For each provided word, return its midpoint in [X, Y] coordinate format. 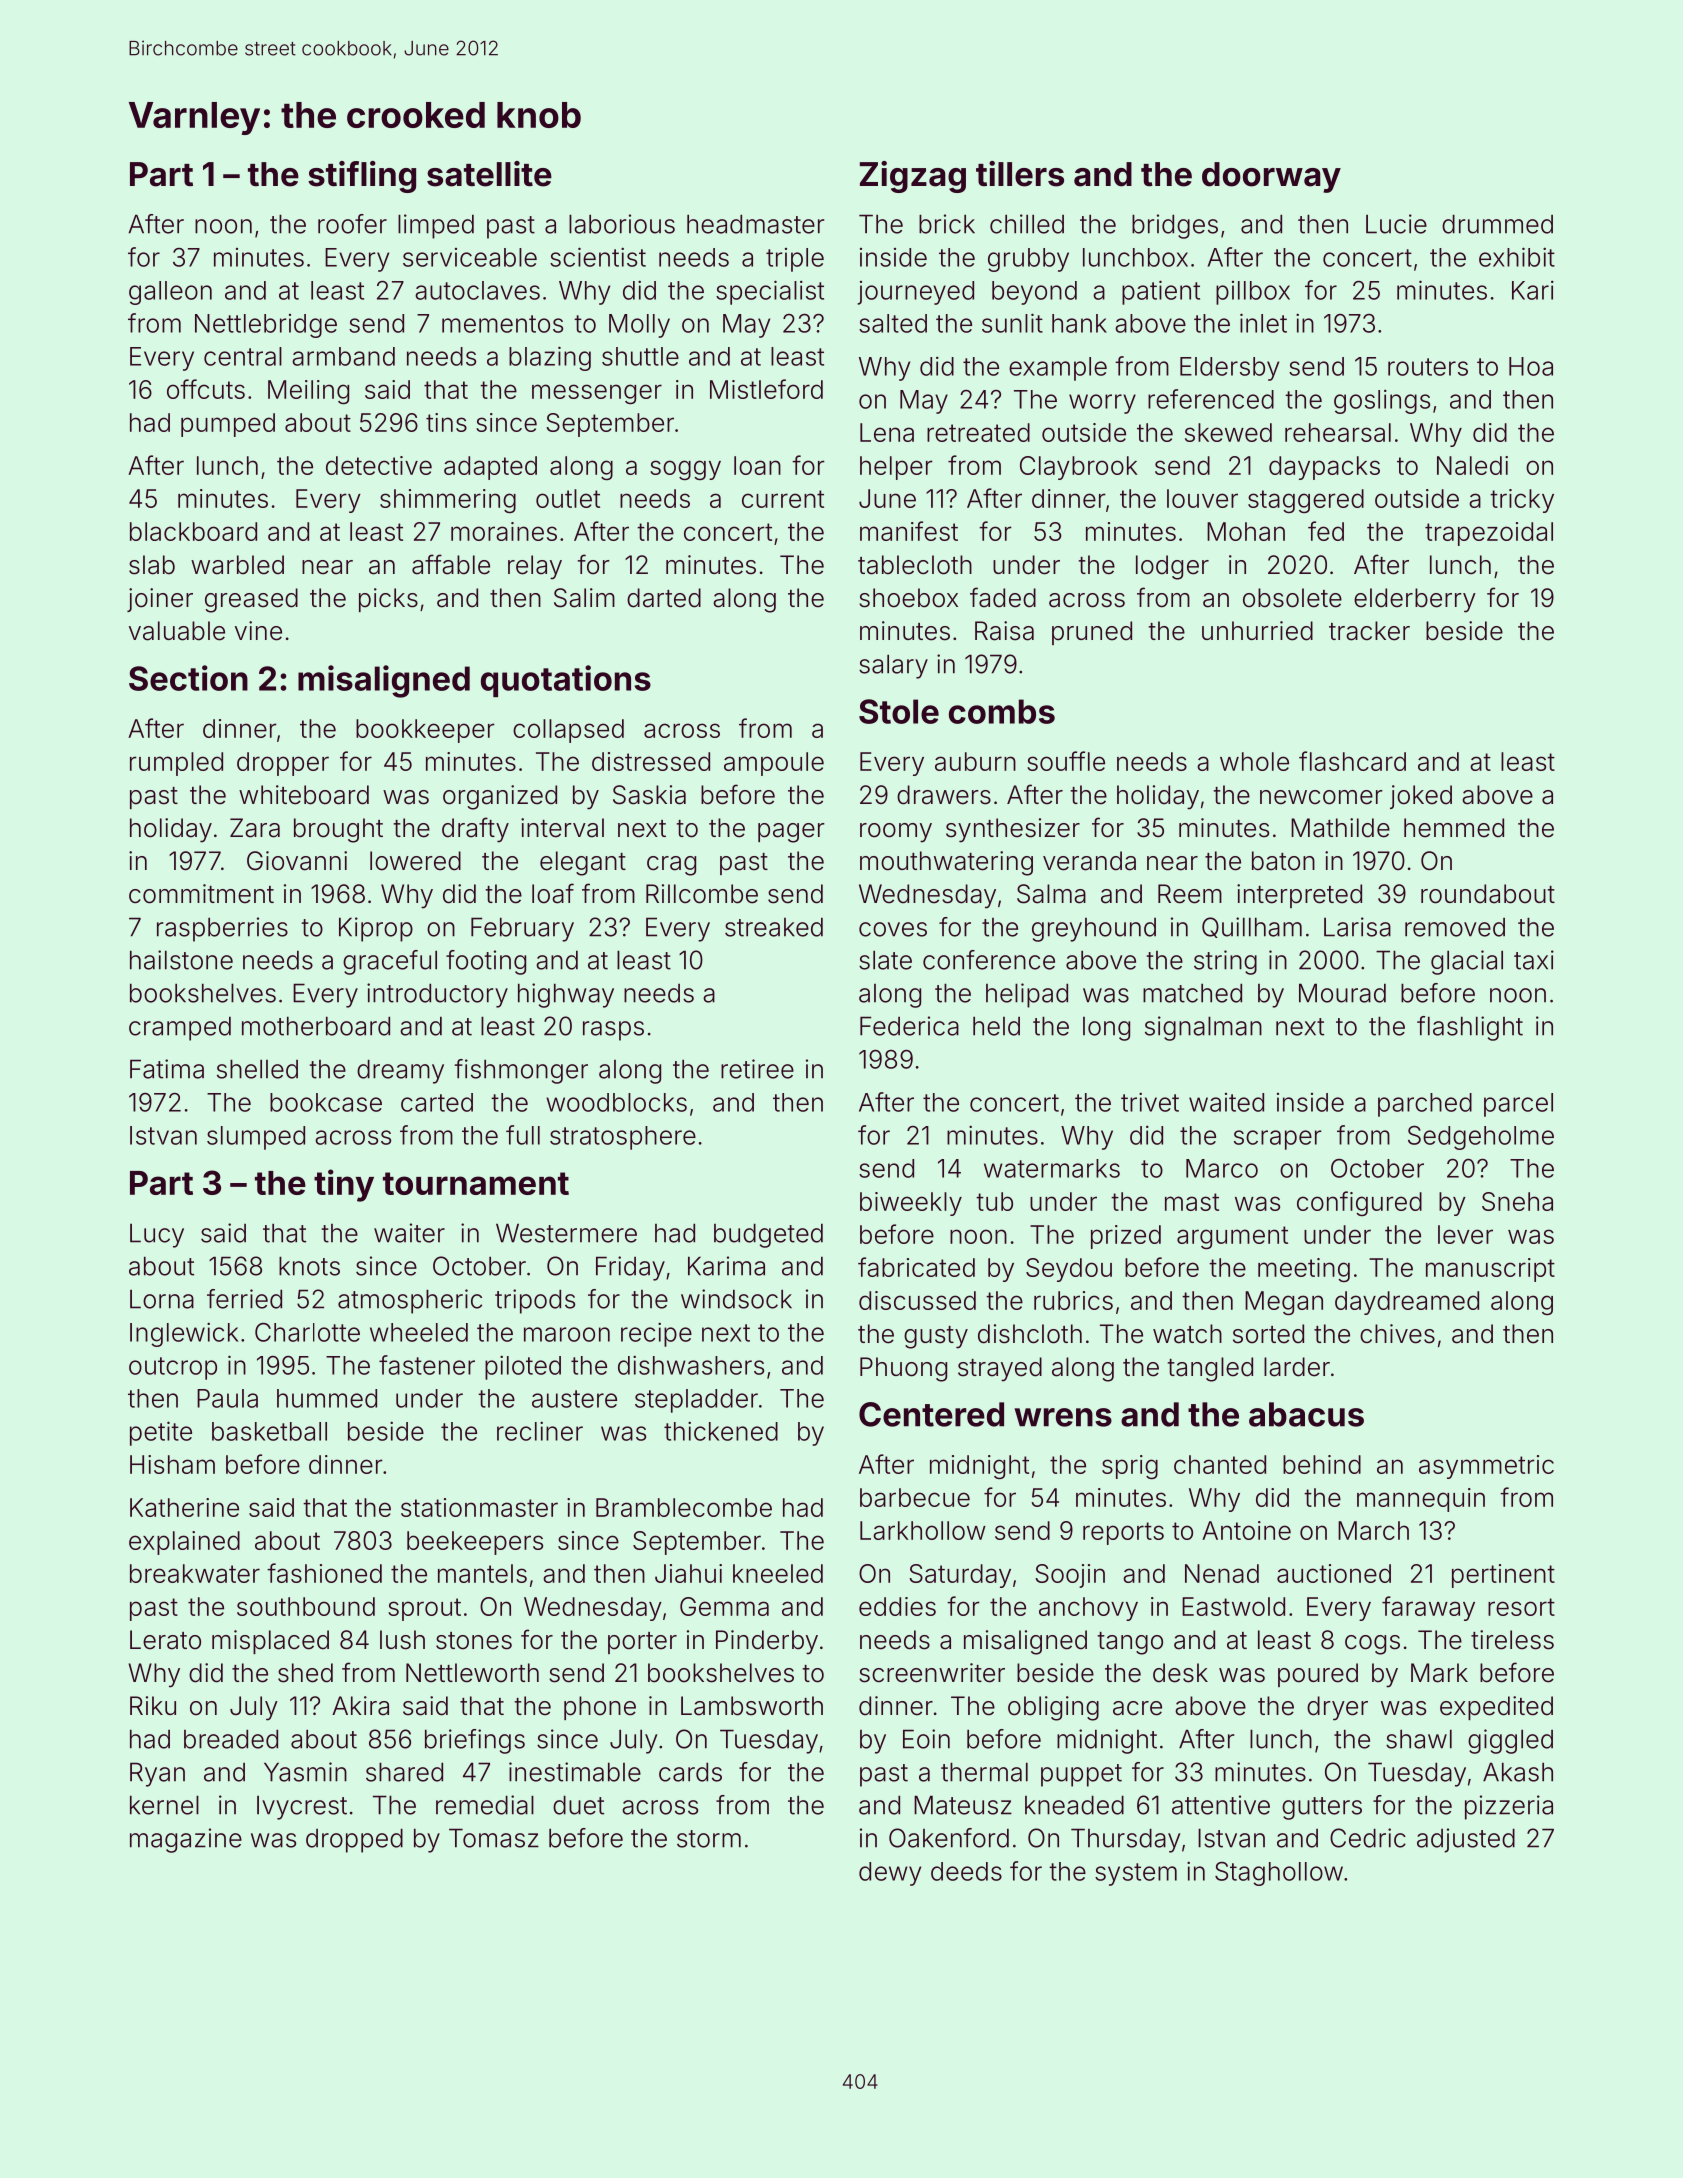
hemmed [1454, 828]
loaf [553, 893]
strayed [1000, 1369]
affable [451, 564]
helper [896, 468]
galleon [170, 293]
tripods [535, 1301]
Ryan [157, 1775]
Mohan [1246, 531]
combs [1002, 711]
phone [600, 1708]
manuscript [1490, 1270]
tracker [1369, 631]
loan [757, 465]
